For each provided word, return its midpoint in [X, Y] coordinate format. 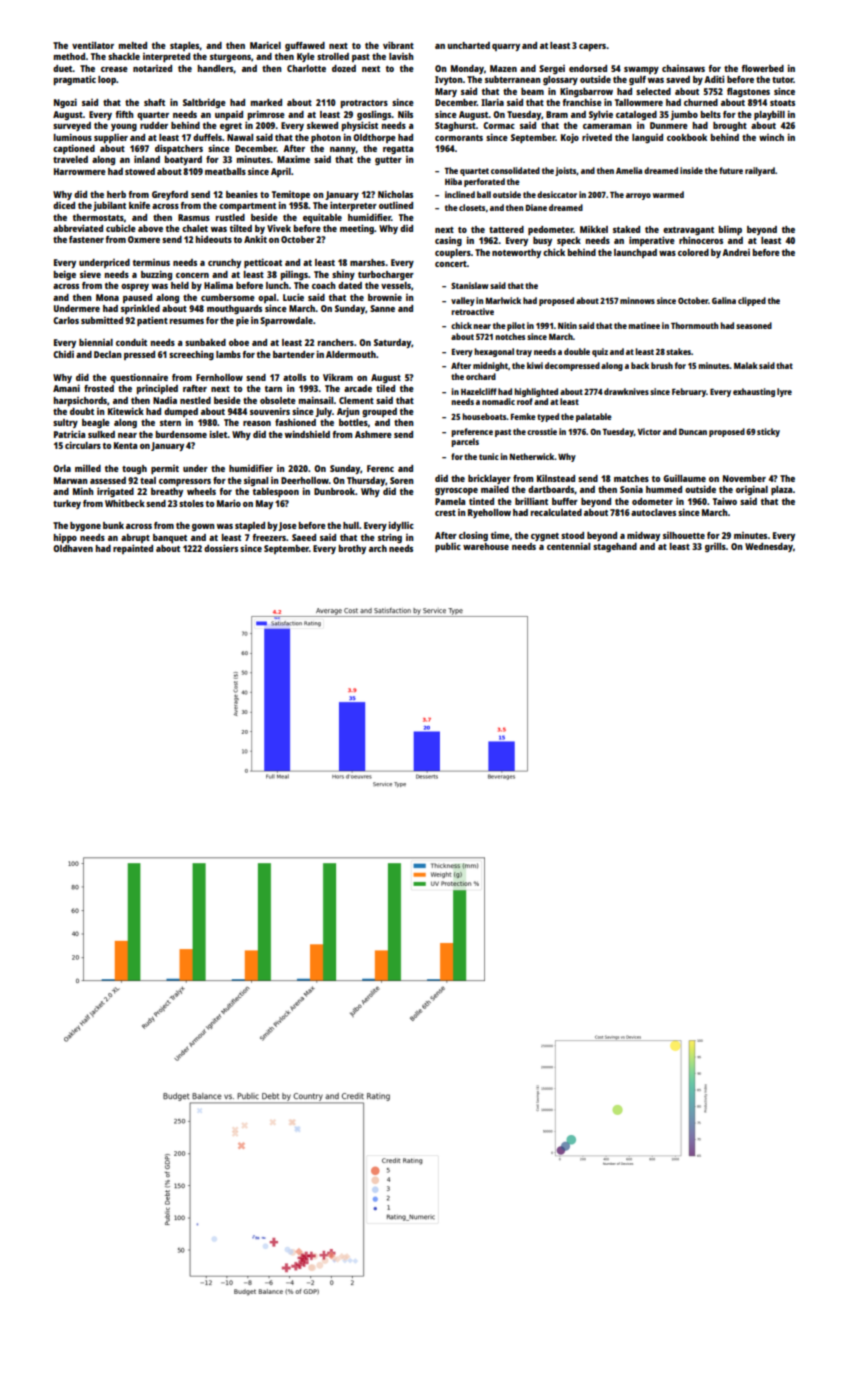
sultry [65, 423]
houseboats [484, 416]
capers [592, 47]
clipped [752, 301]
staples [185, 46]
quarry [506, 47]
